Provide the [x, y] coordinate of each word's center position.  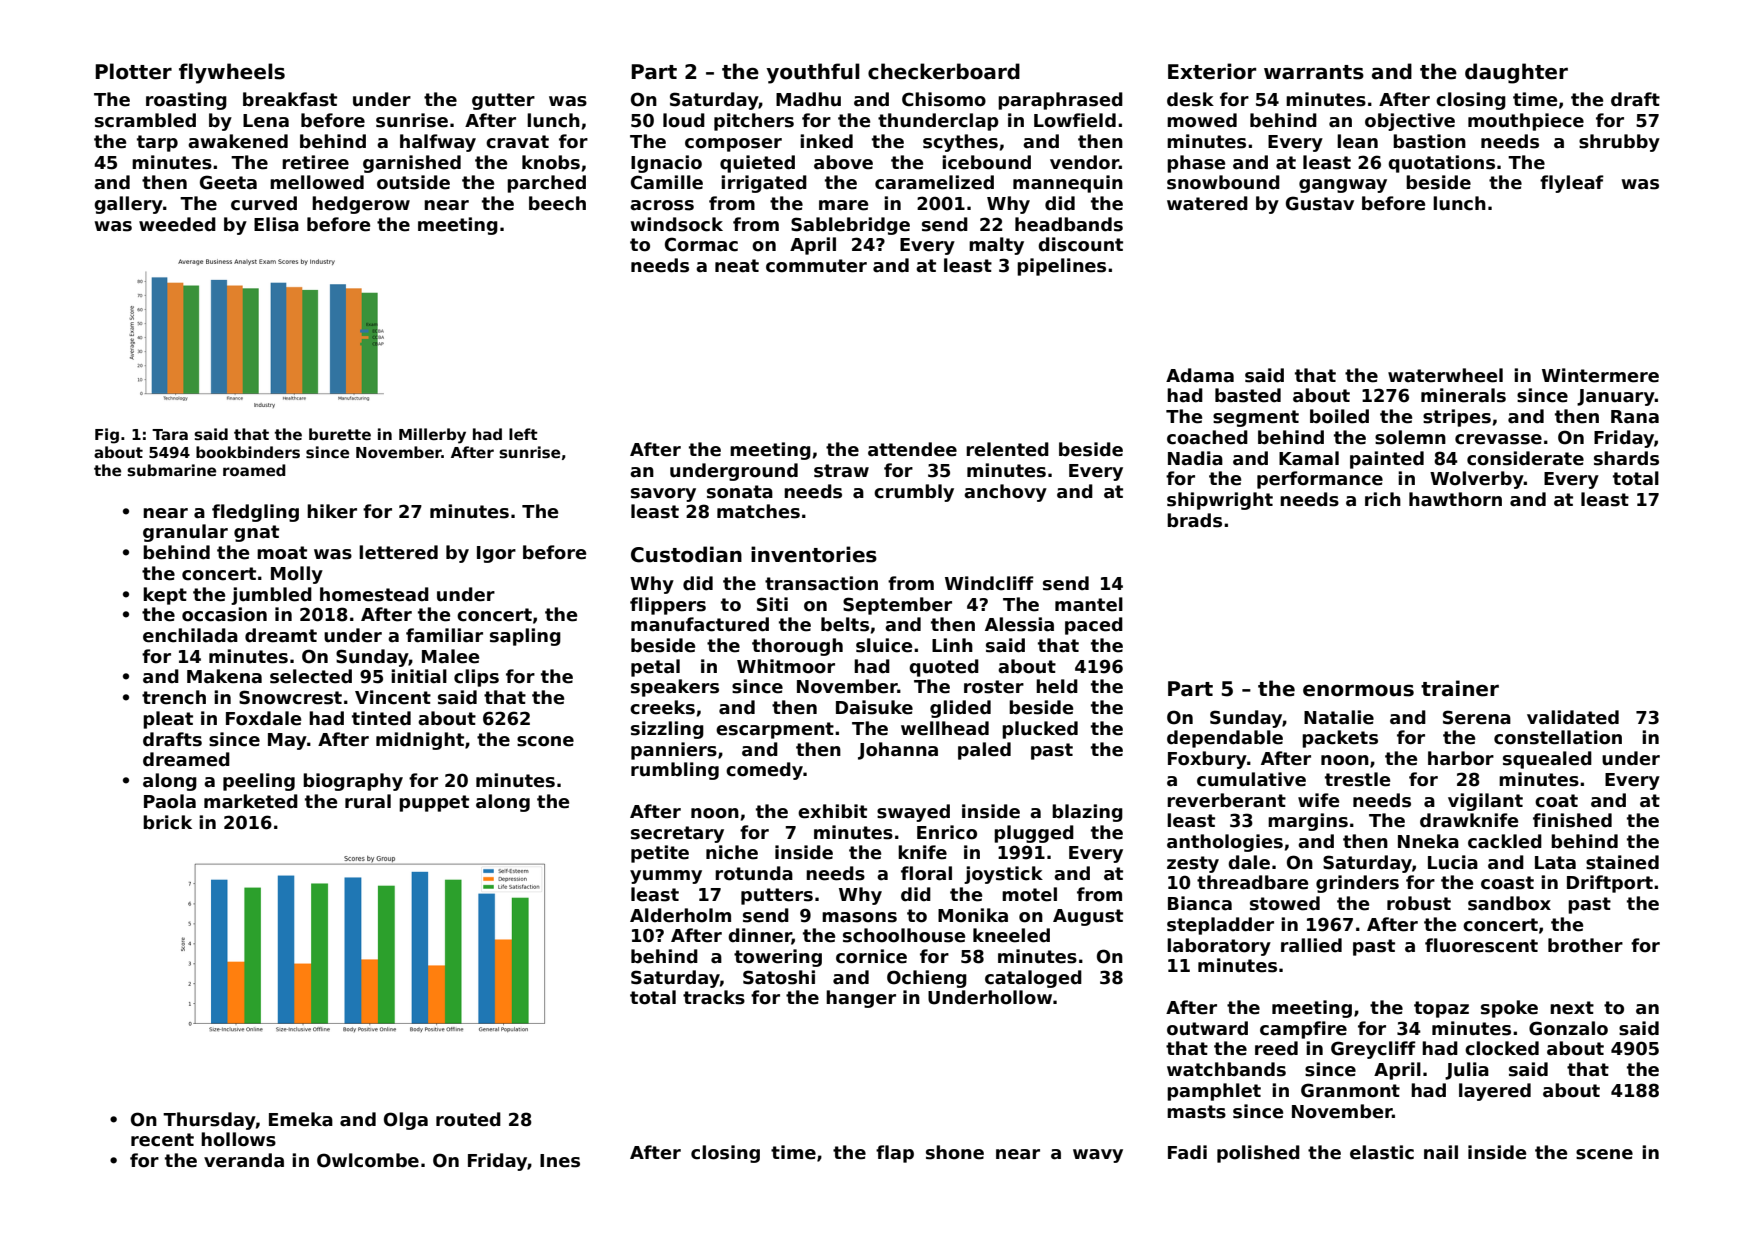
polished [1258, 1154]
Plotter [133, 71]
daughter [1516, 73]
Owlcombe [368, 1160]
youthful [813, 73]
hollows [238, 1139]
